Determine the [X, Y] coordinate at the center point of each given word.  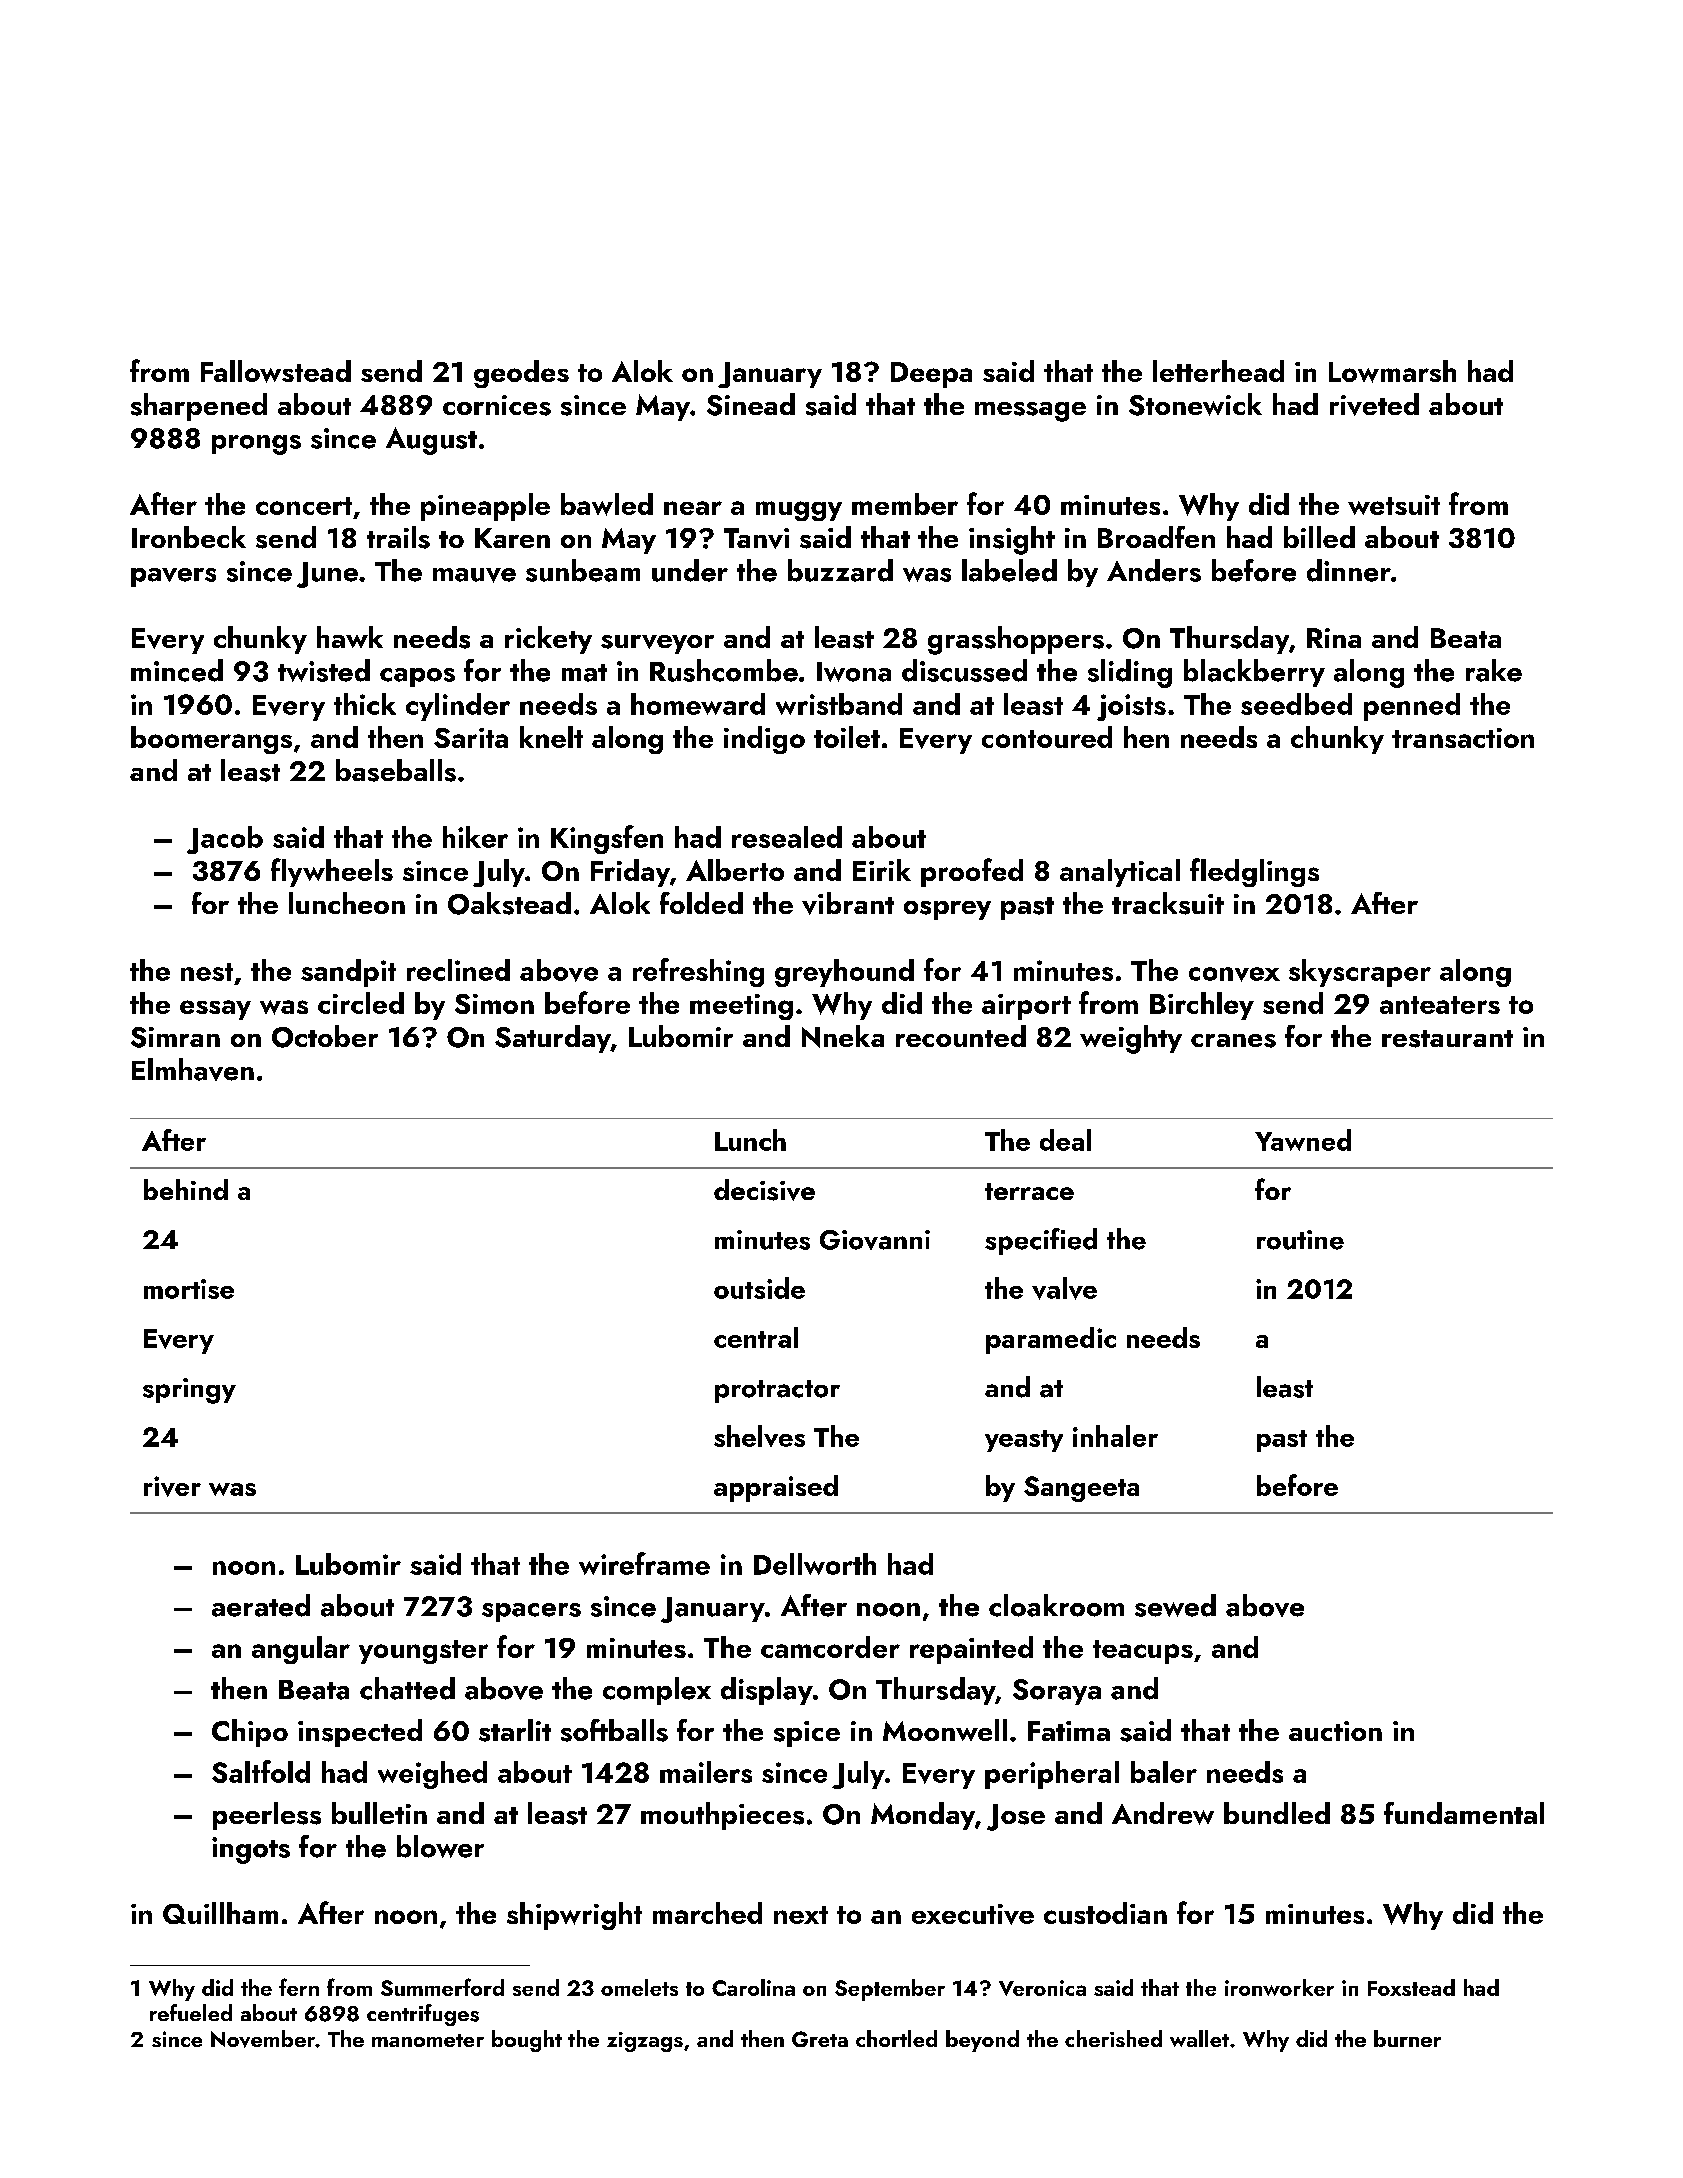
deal [1065, 1140]
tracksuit [1168, 903]
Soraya [1057, 1692]
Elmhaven [193, 1069]
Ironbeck [189, 537]
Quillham [220, 1913]
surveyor [657, 644]
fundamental [1464, 1813]
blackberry [1254, 673]
